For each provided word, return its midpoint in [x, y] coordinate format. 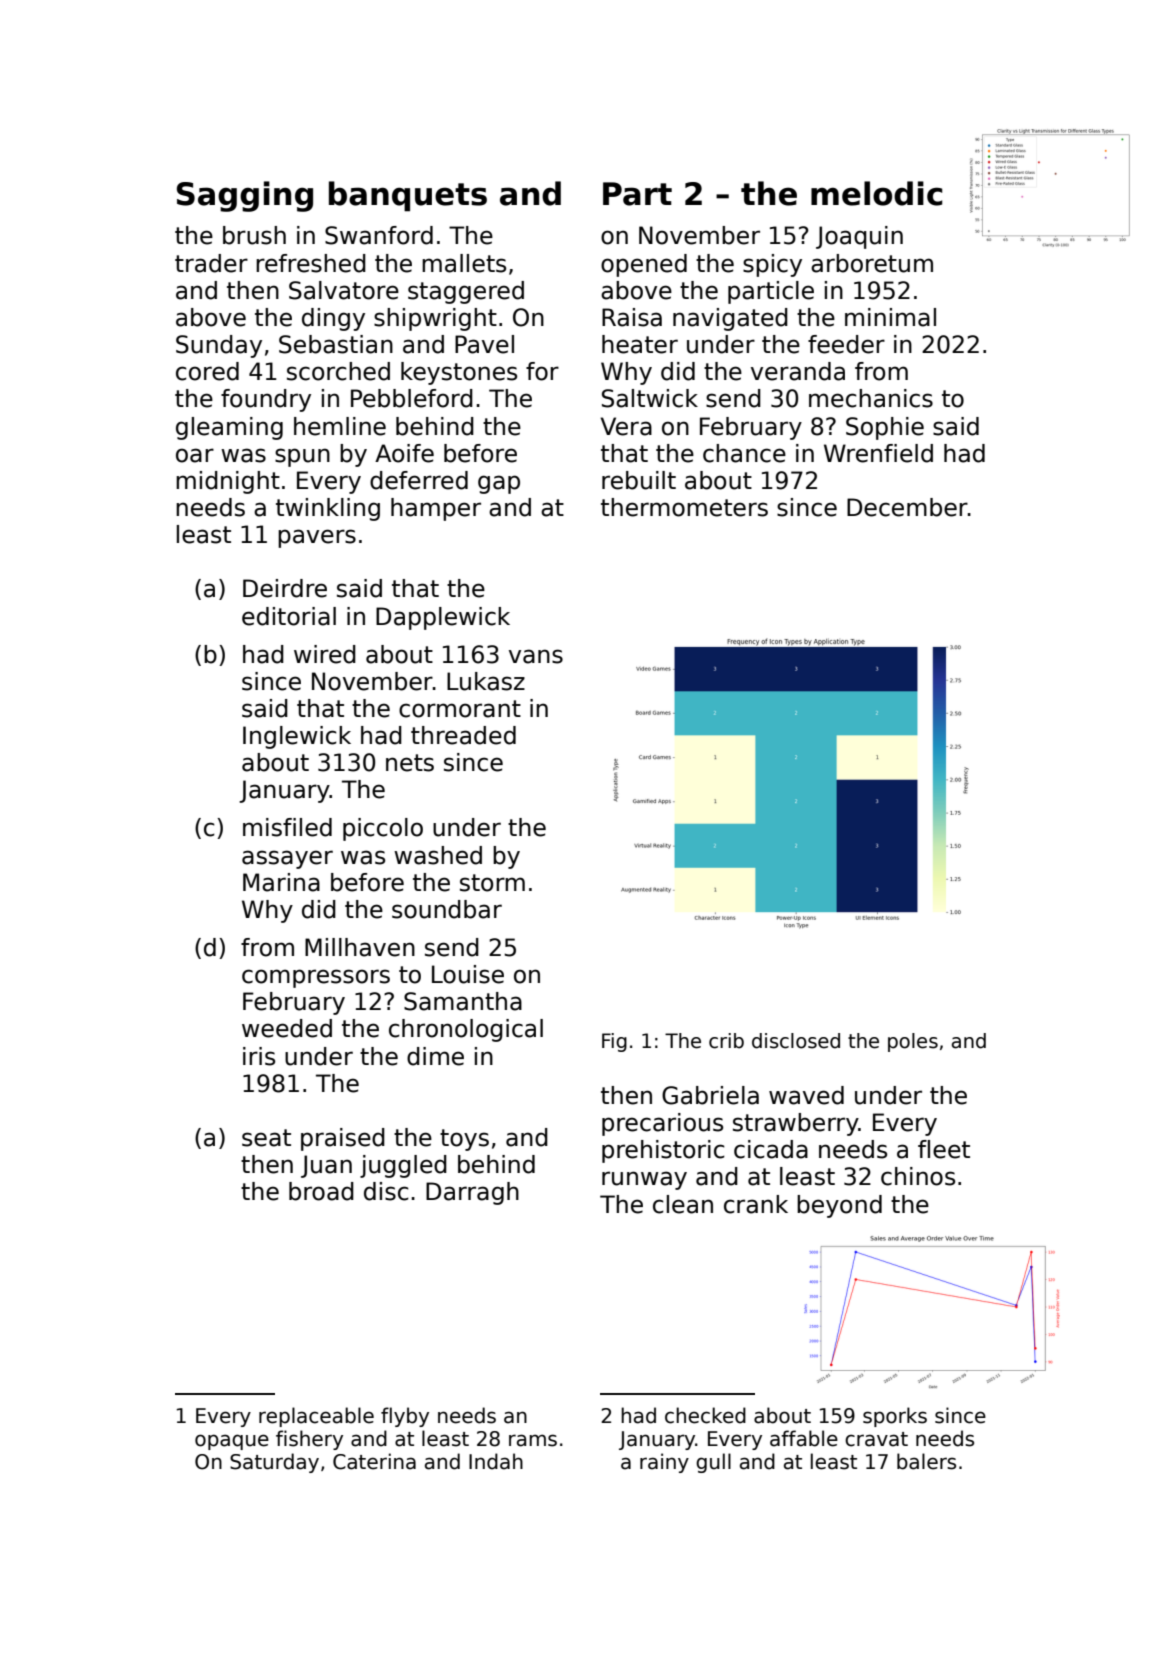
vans [536, 656]
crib [726, 1041]
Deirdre [285, 588]
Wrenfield [878, 453]
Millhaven [360, 947]
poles [913, 1042]
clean [683, 1204]
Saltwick [650, 398]
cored [207, 371]
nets [410, 763]
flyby [405, 1417]
